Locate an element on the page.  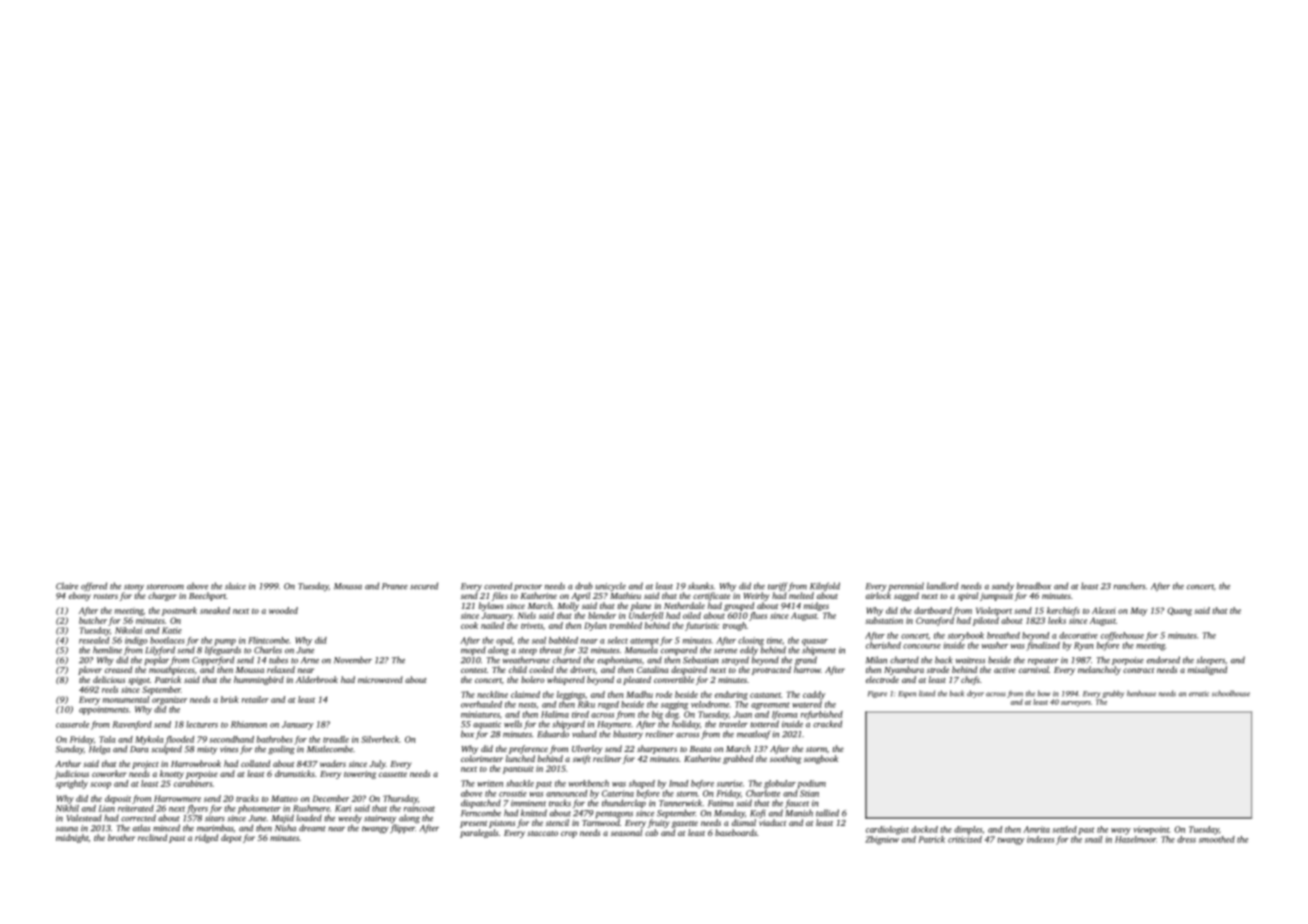
jumpsuit is located at coordinates (996, 597).
